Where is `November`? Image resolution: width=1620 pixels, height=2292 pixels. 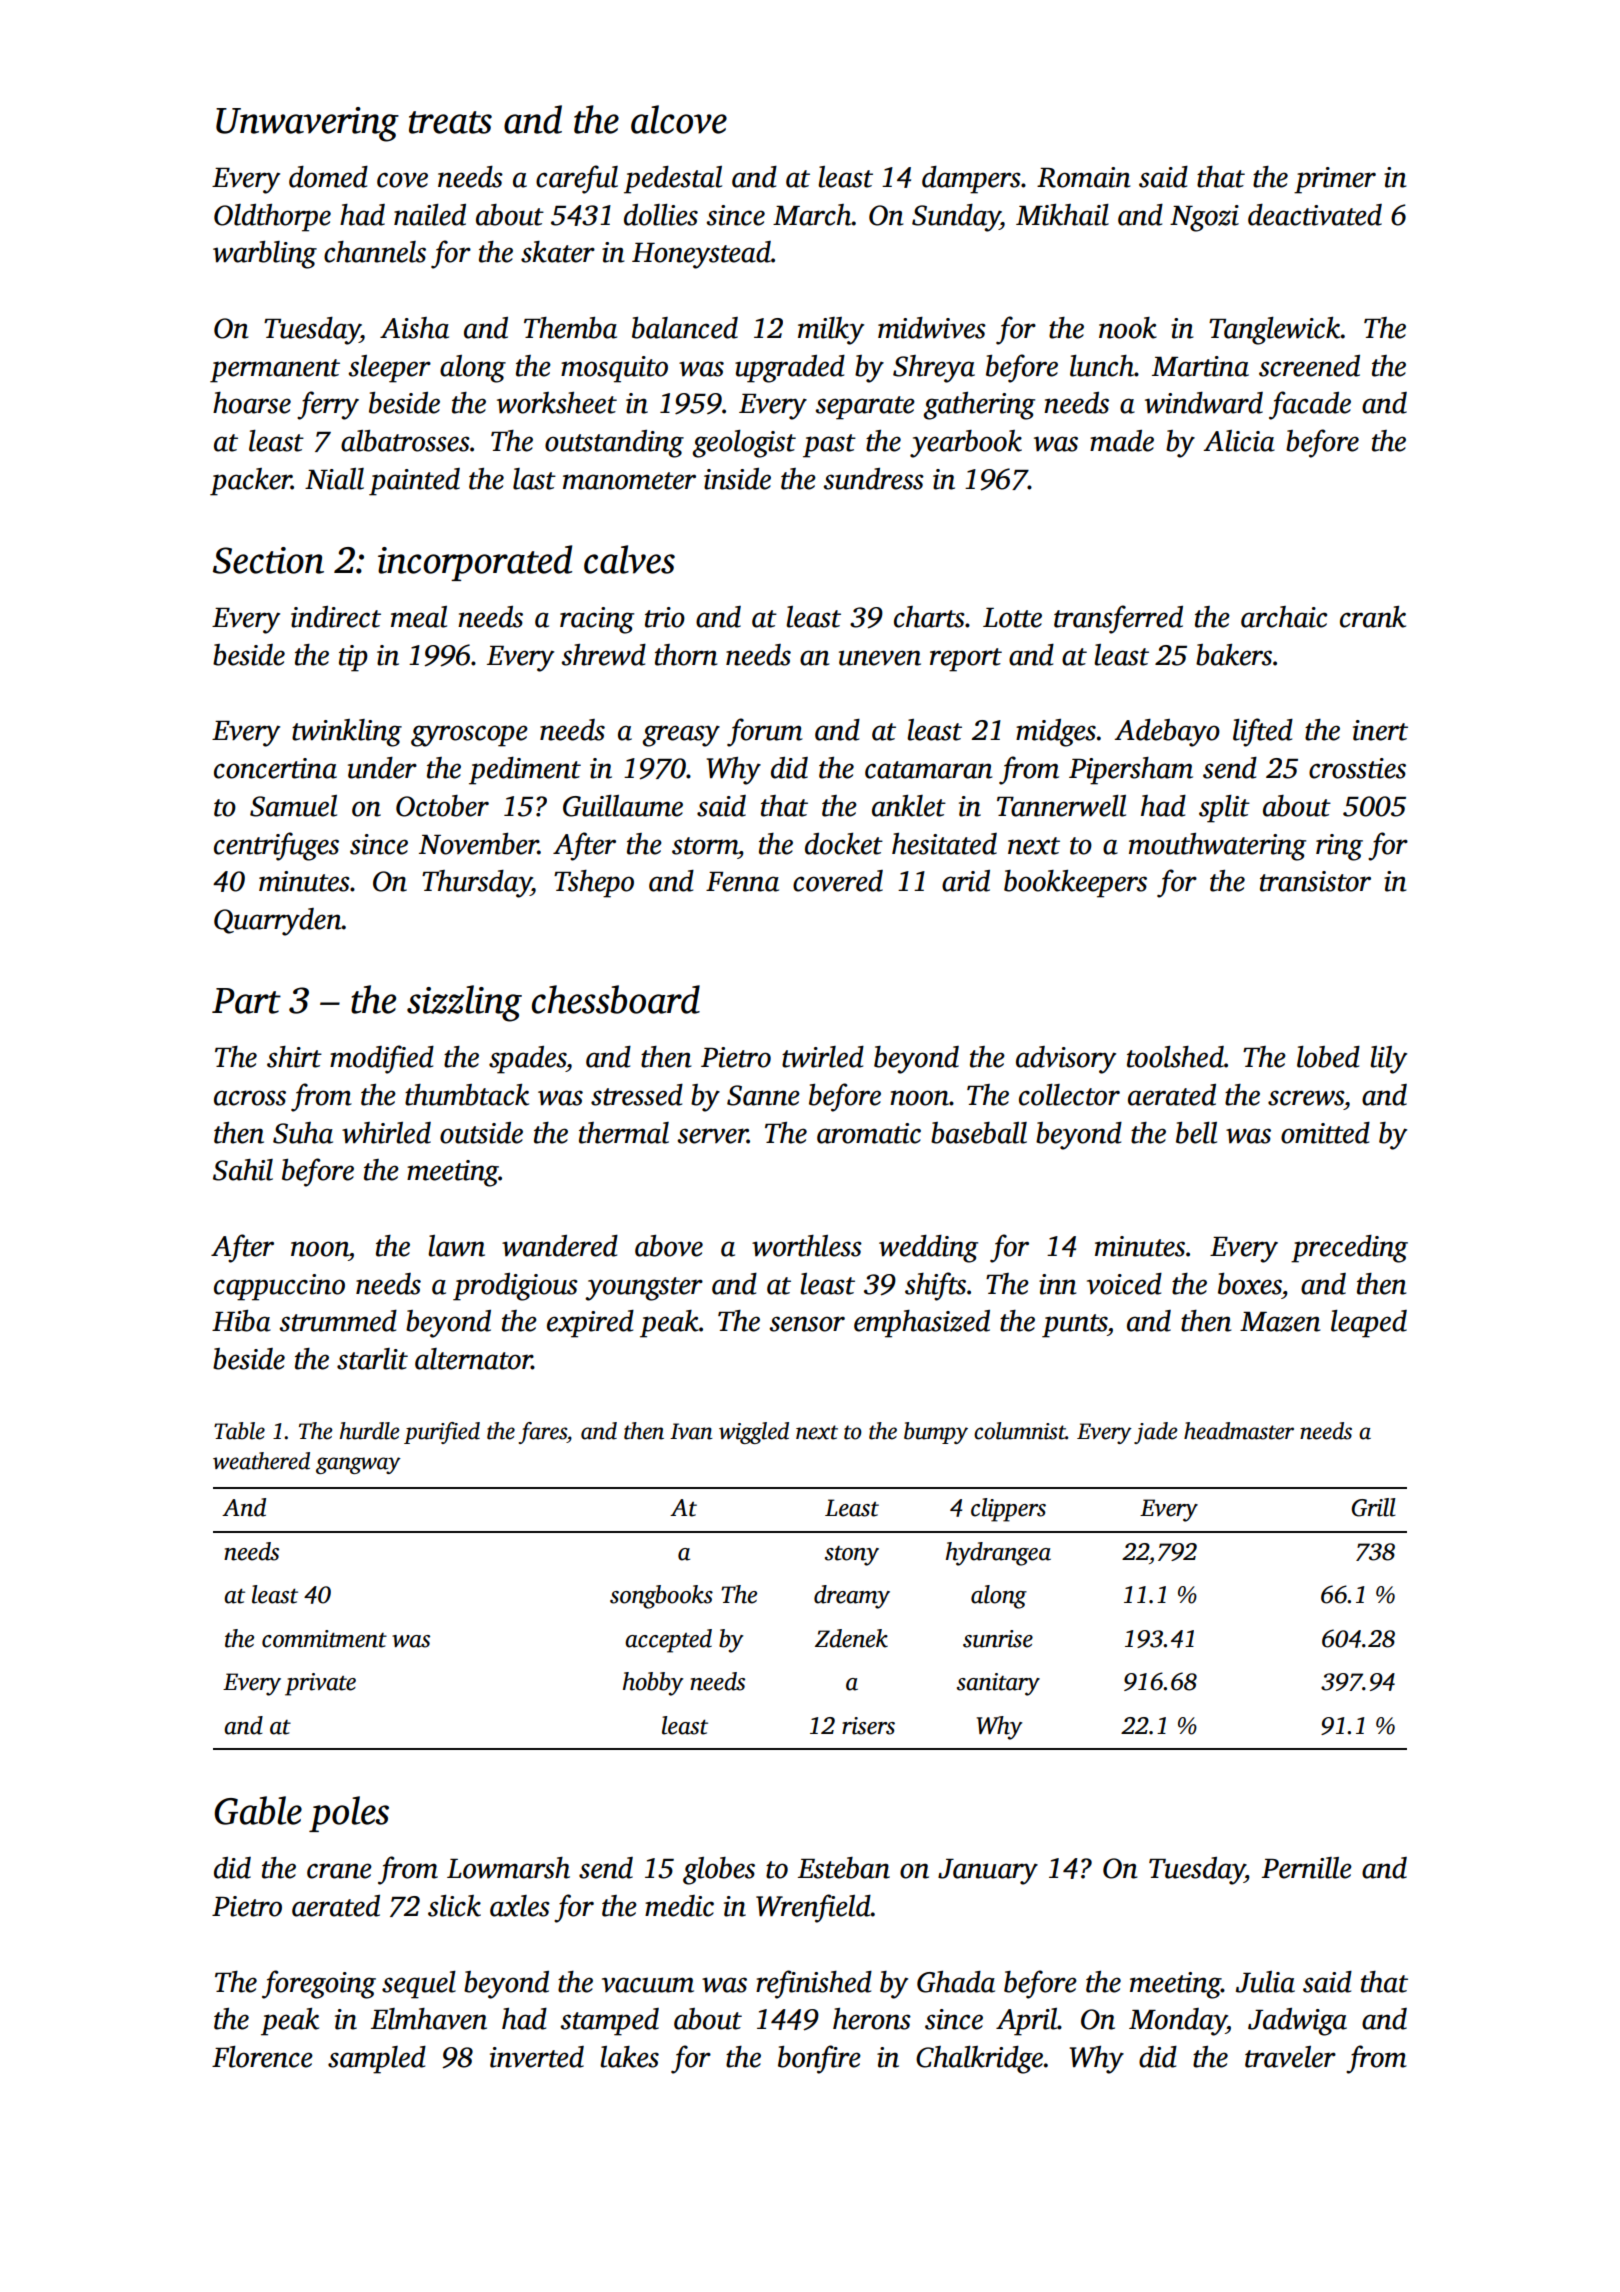 November is located at coordinates (478, 844).
